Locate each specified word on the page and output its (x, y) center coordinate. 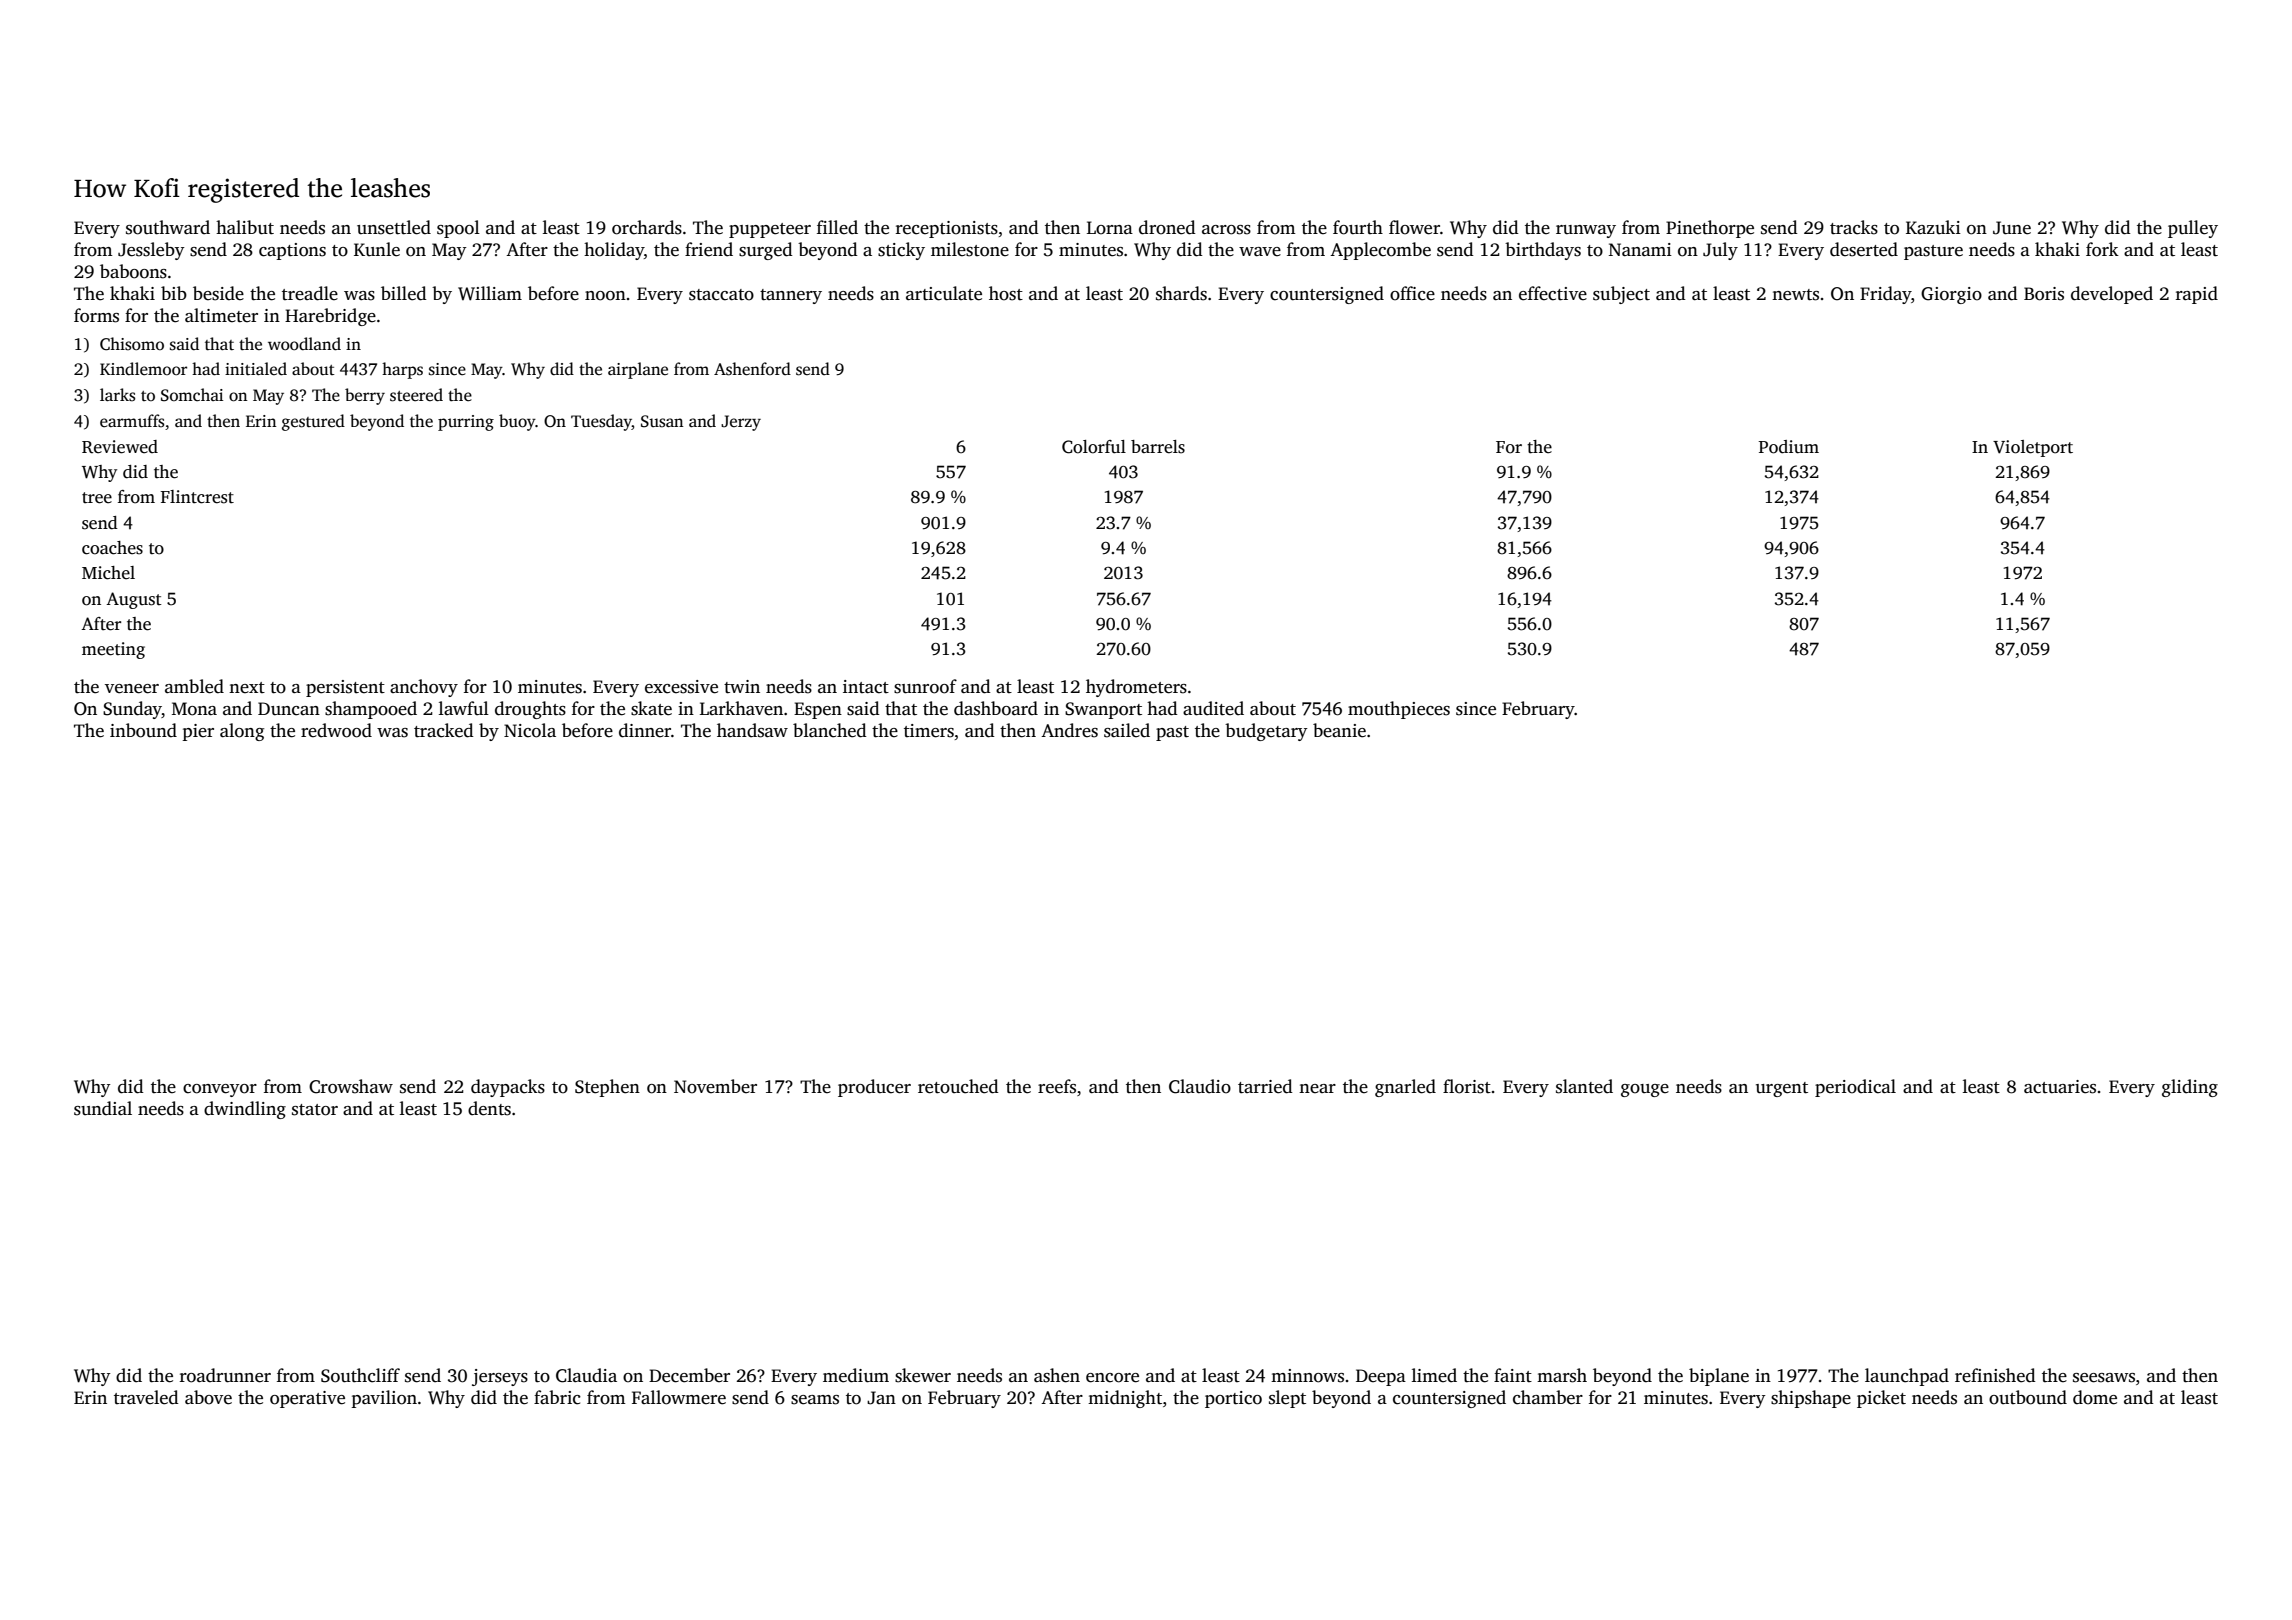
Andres (1069, 730)
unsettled (394, 227)
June (2012, 228)
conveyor (220, 1090)
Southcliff (360, 1375)
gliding (2190, 1088)
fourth (1358, 227)
